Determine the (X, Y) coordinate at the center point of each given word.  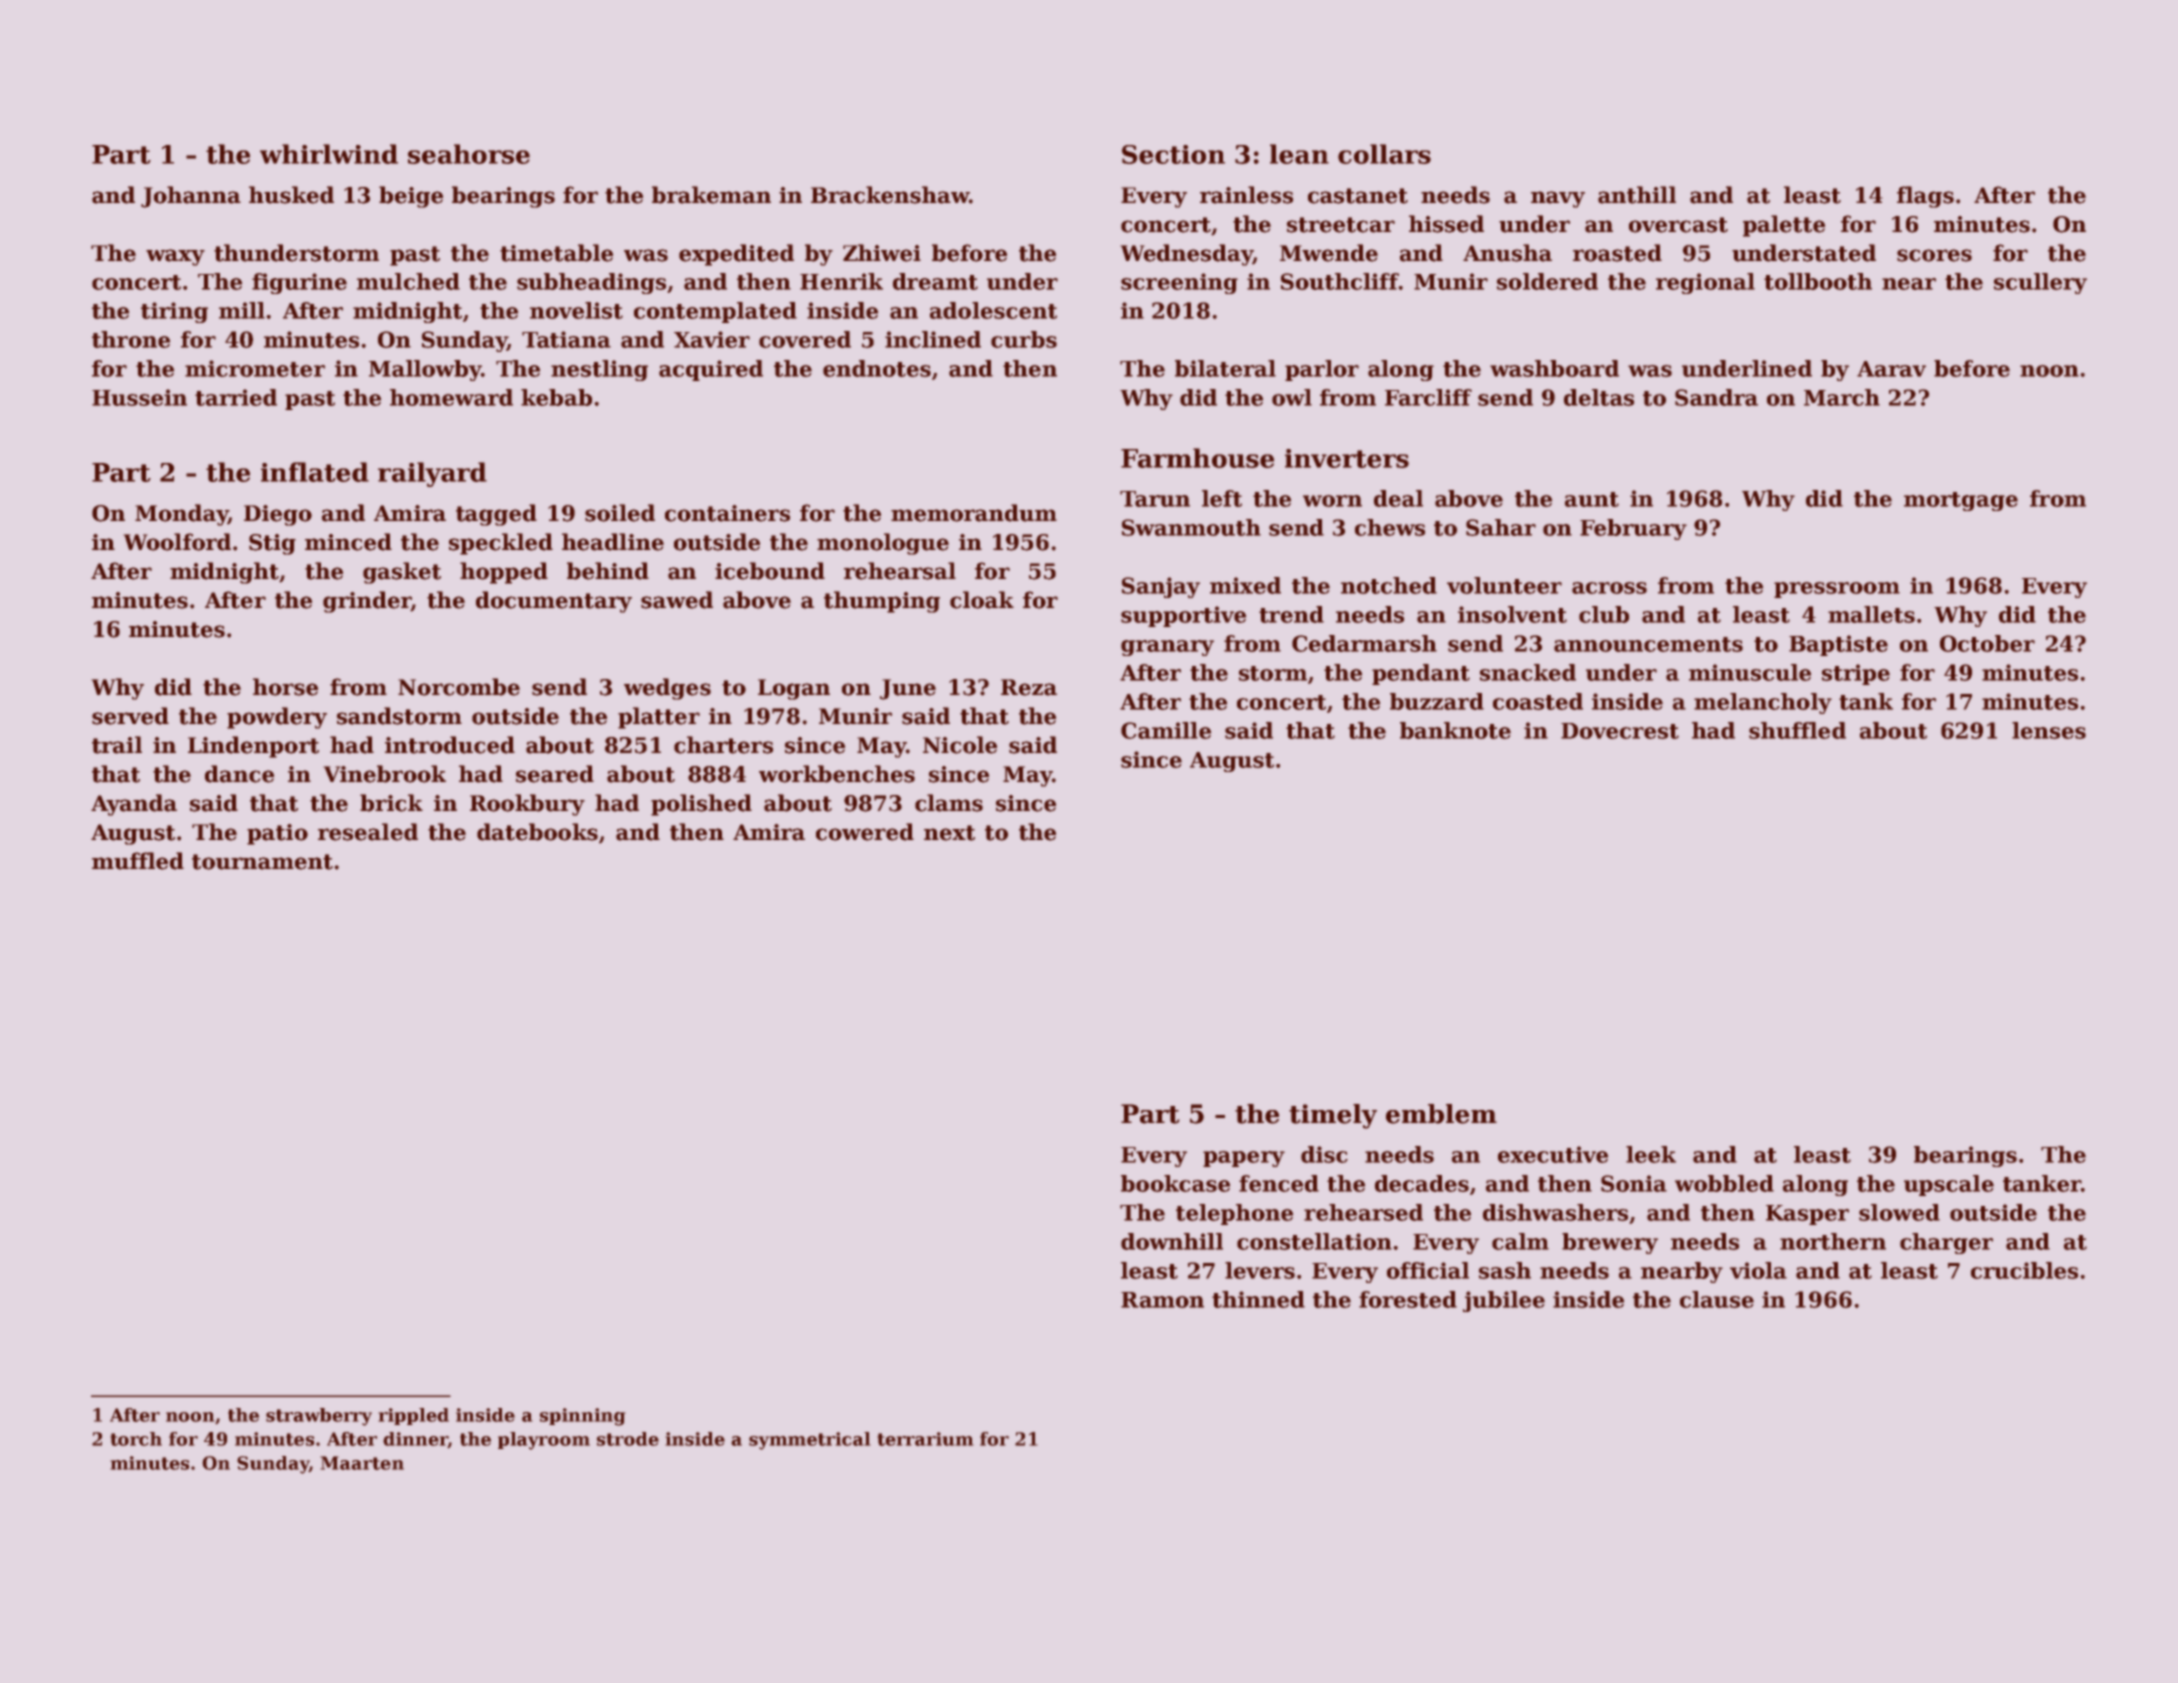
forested (1408, 1299)
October (1987, 643)
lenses (2049, 730)
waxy (175, 257)
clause (1717, 1299)
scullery (2040, 283)
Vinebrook (385, 774)
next (949, 833)
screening (1179, 283)
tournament (262, 862)
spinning (582, 1417)
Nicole (960, 745)
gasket (402, 573)
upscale (1949, 1185)
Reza (1029, 687)
